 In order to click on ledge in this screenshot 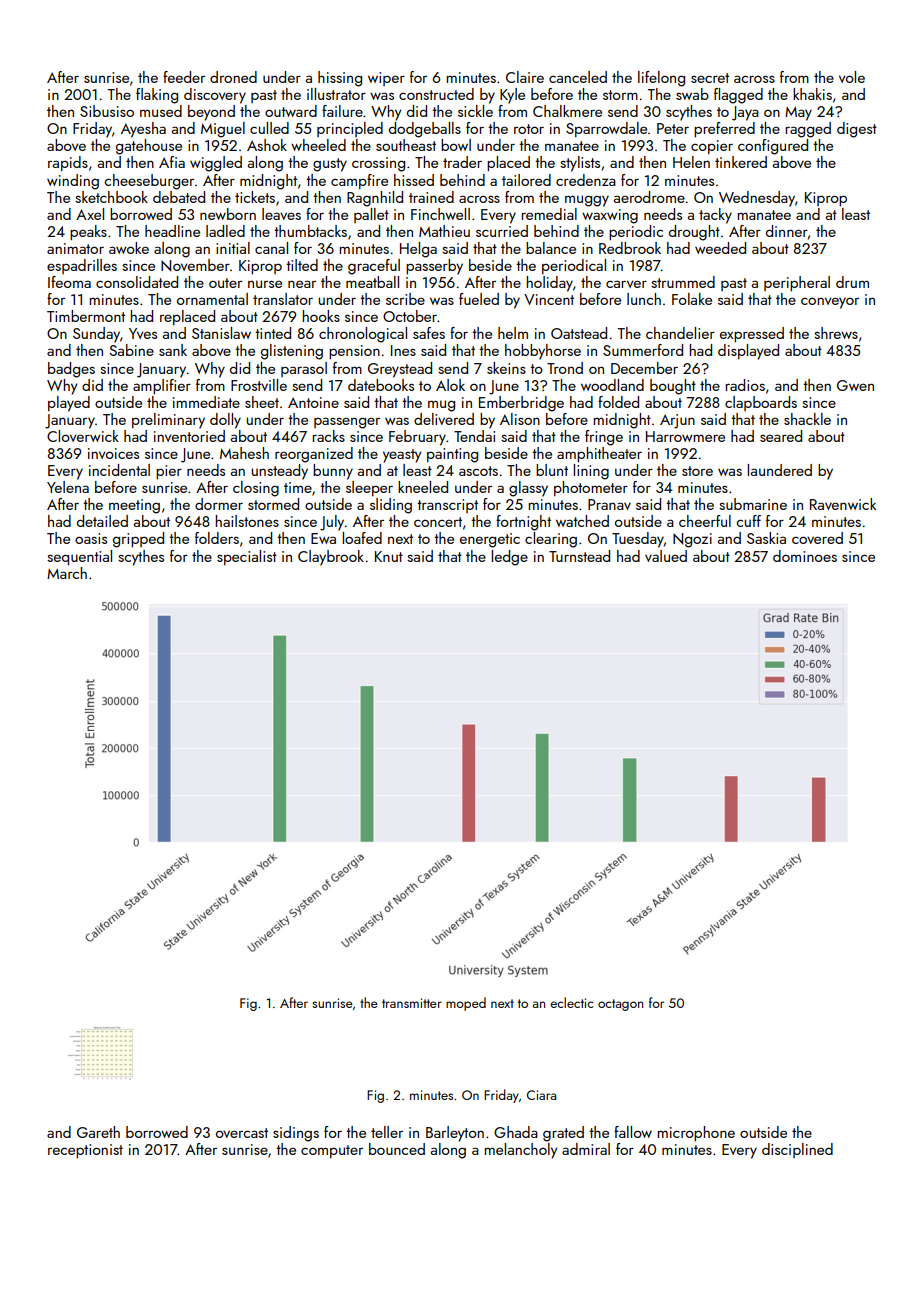, I will do `click(509, 558)`.
